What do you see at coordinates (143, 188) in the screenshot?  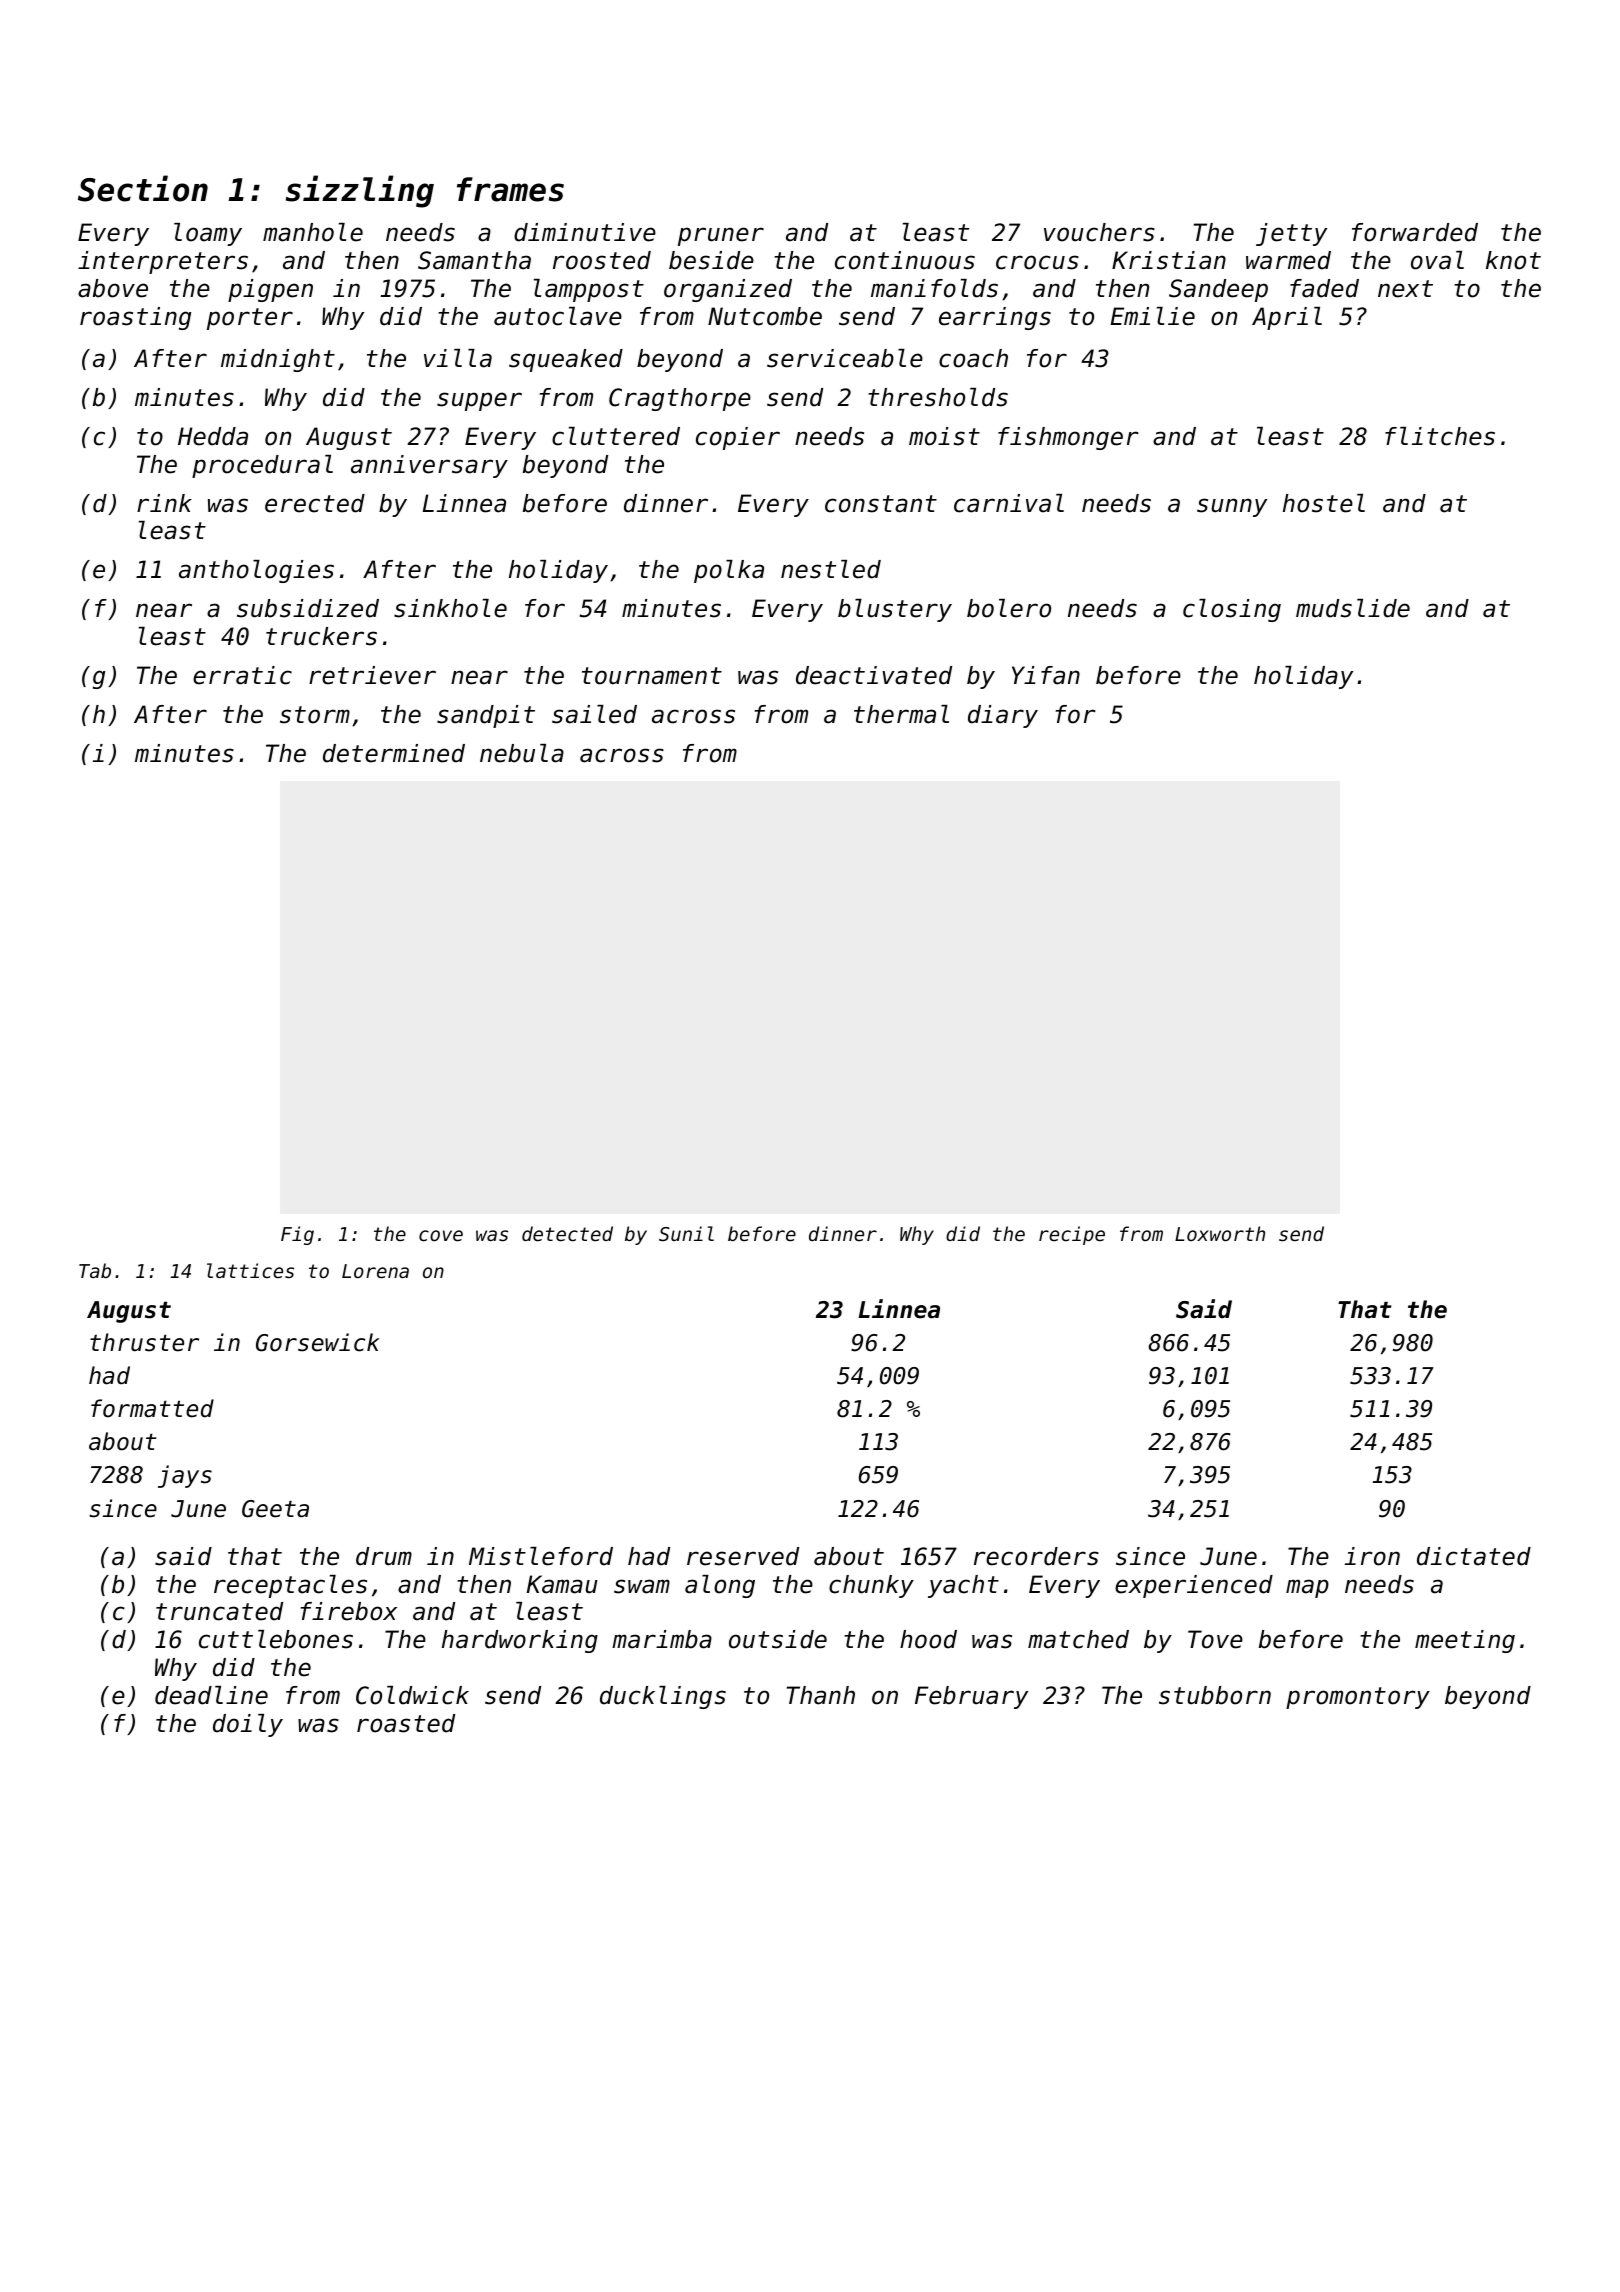 I see `Section` at bounding box center [143, 188].
